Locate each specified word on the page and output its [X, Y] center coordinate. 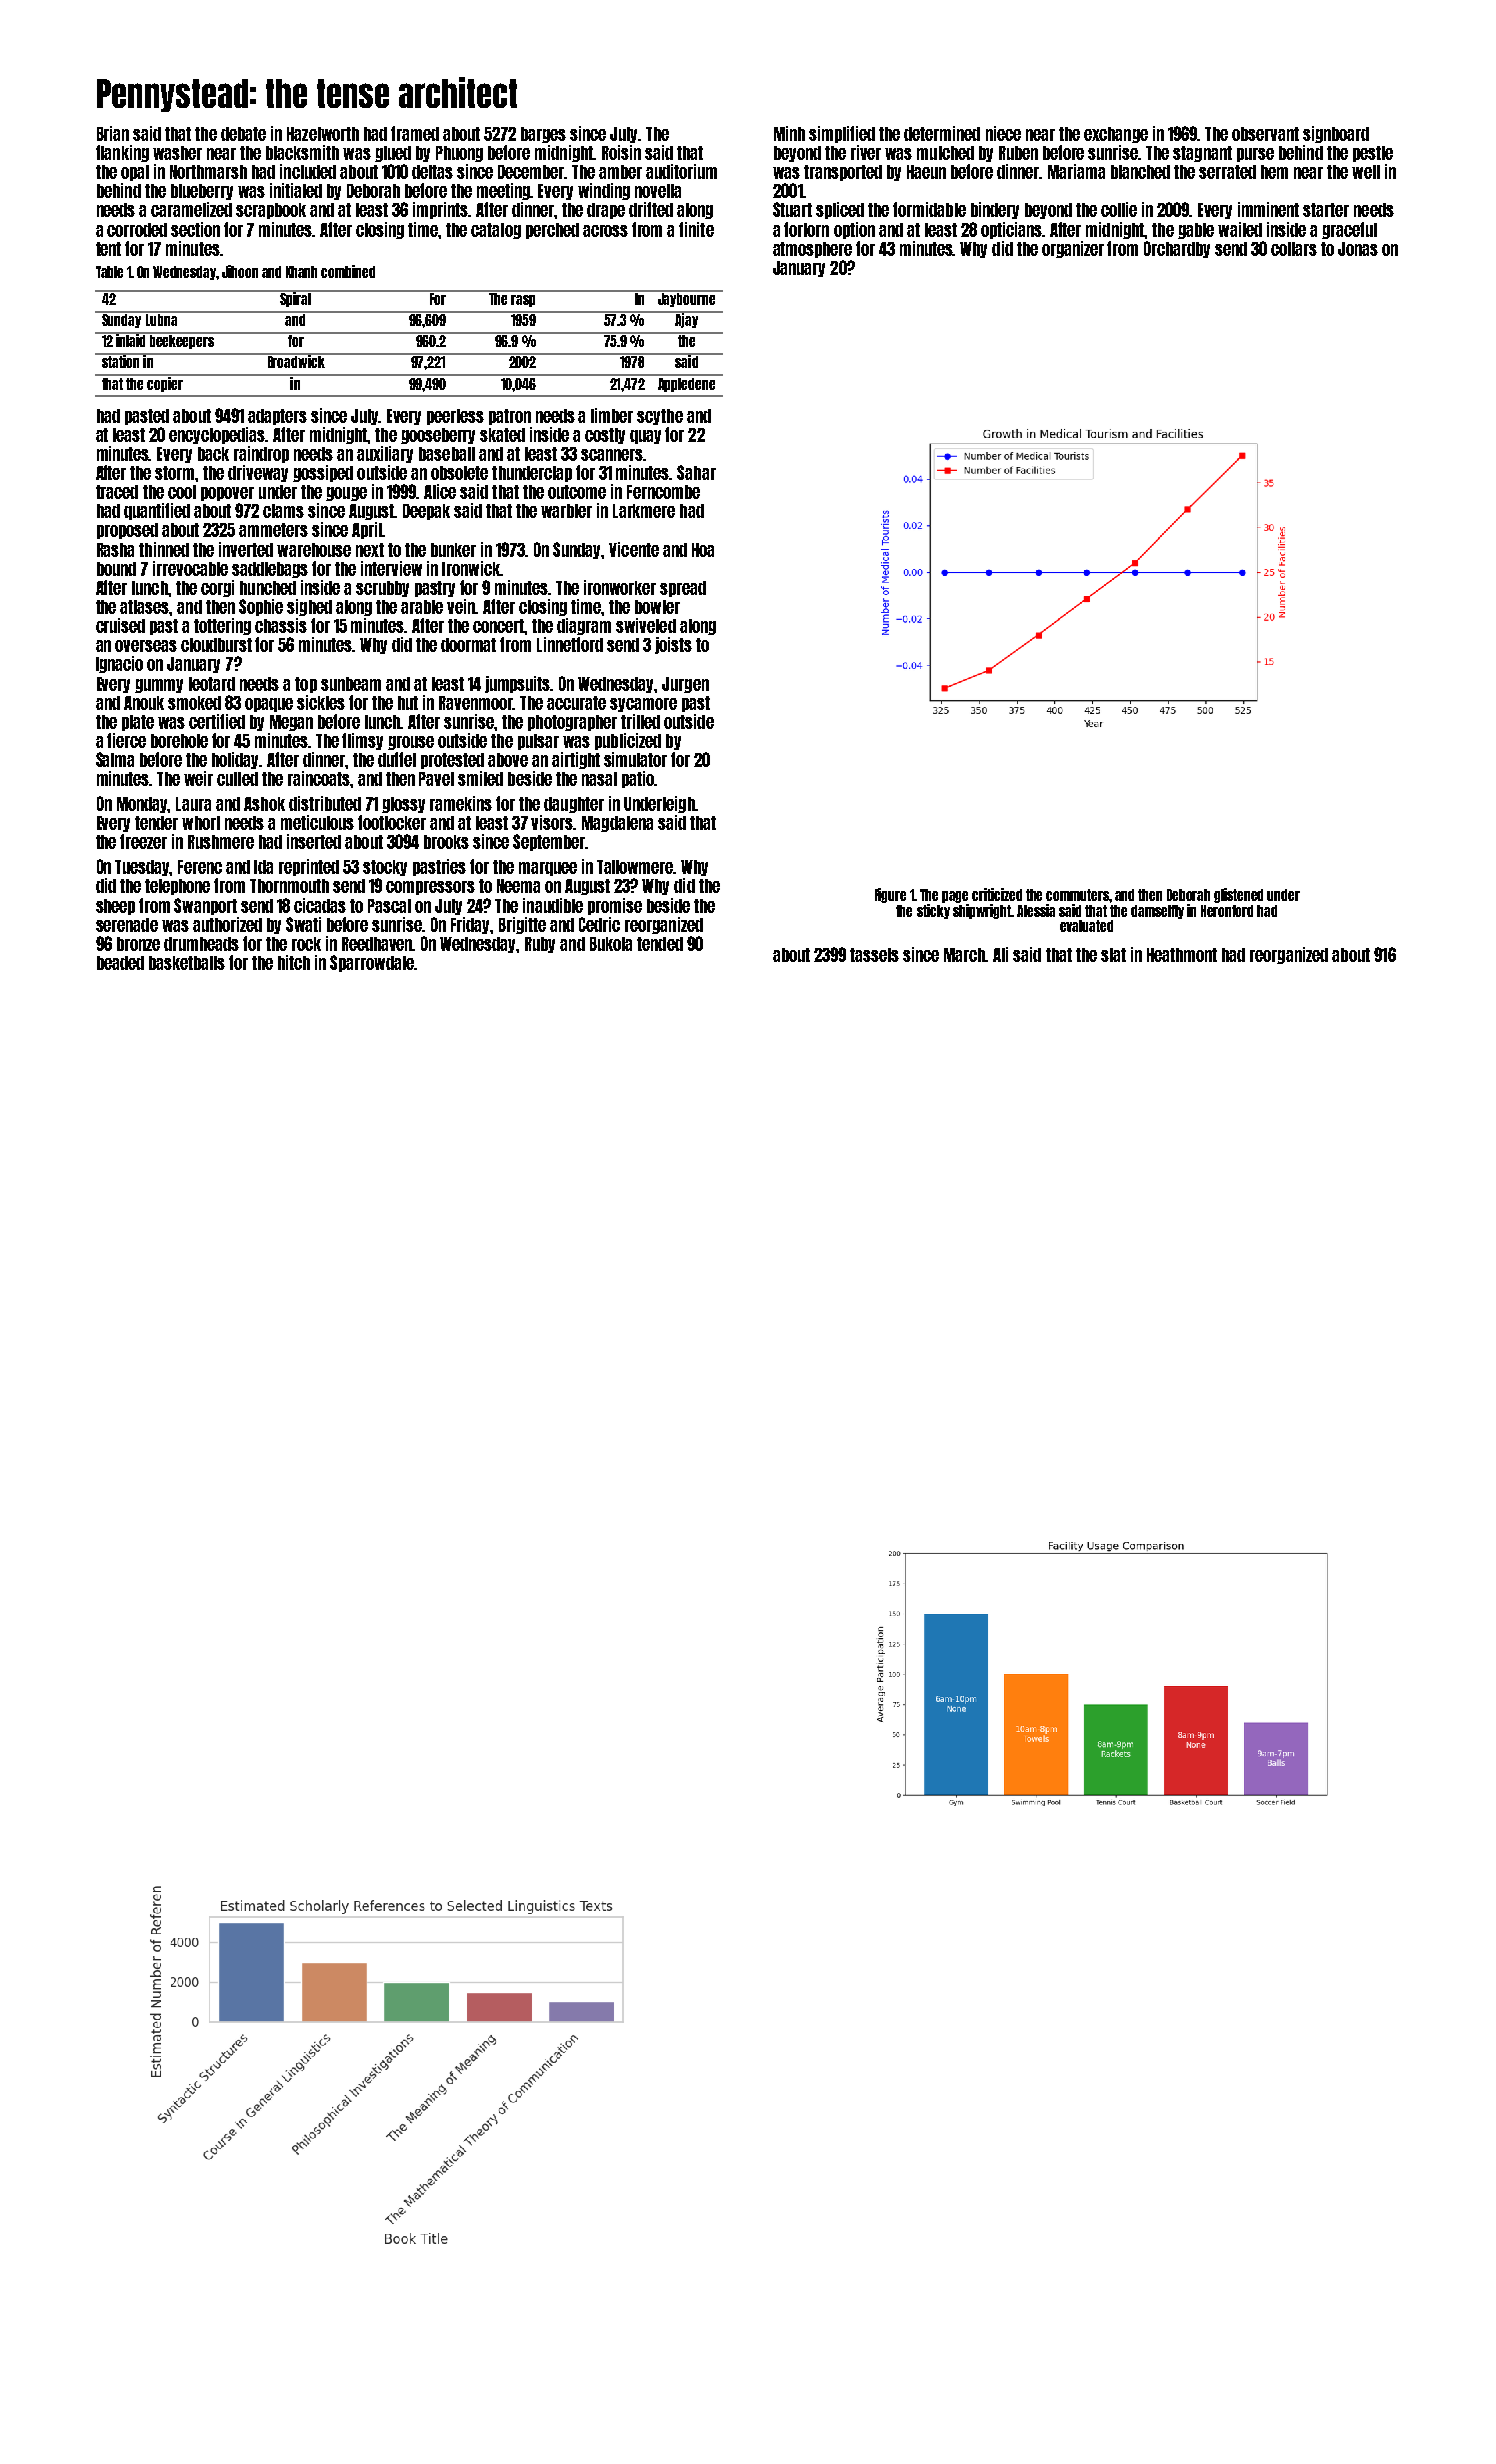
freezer [143, 841]
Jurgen [685, 685]
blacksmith [302, 152]
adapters [277, 417]
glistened [1238, 895]
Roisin [621, 152]
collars [1294, 249]
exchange [1116, 135]
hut [408, 703]
